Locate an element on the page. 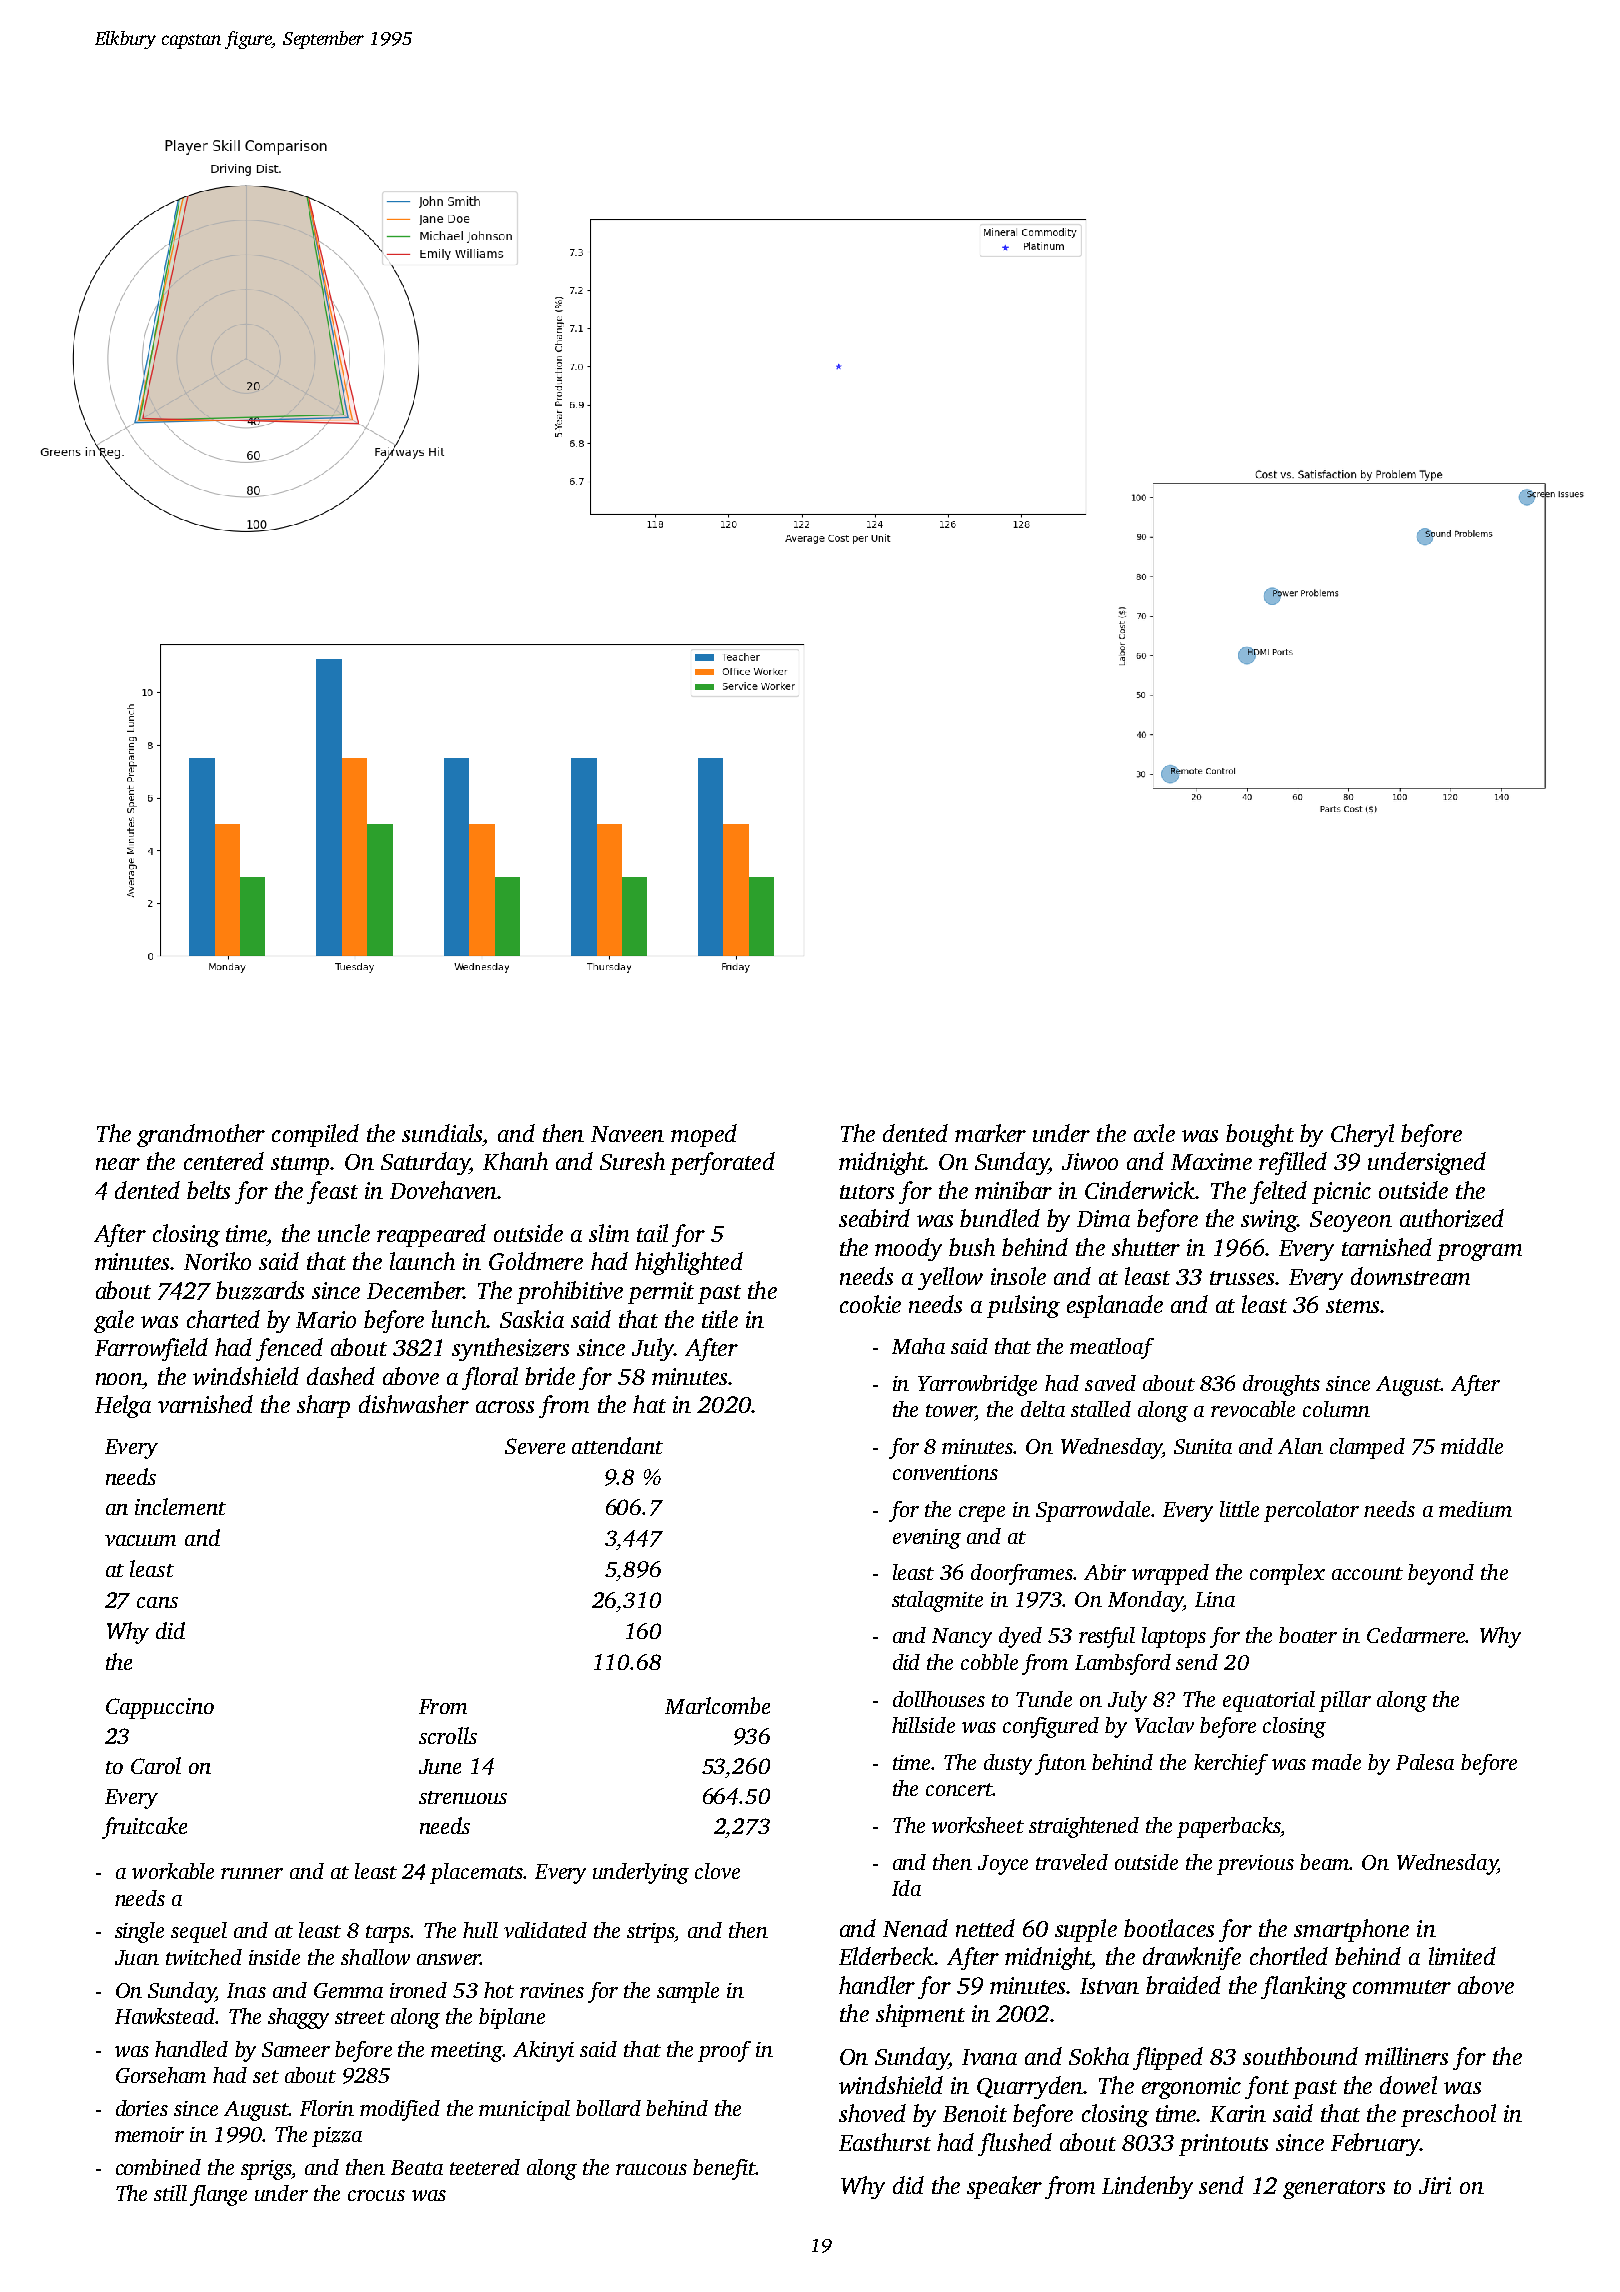 Image resolution: width=1620 pixels, height=2292 pixels. compiled is located at coordinates (315, 1135).
